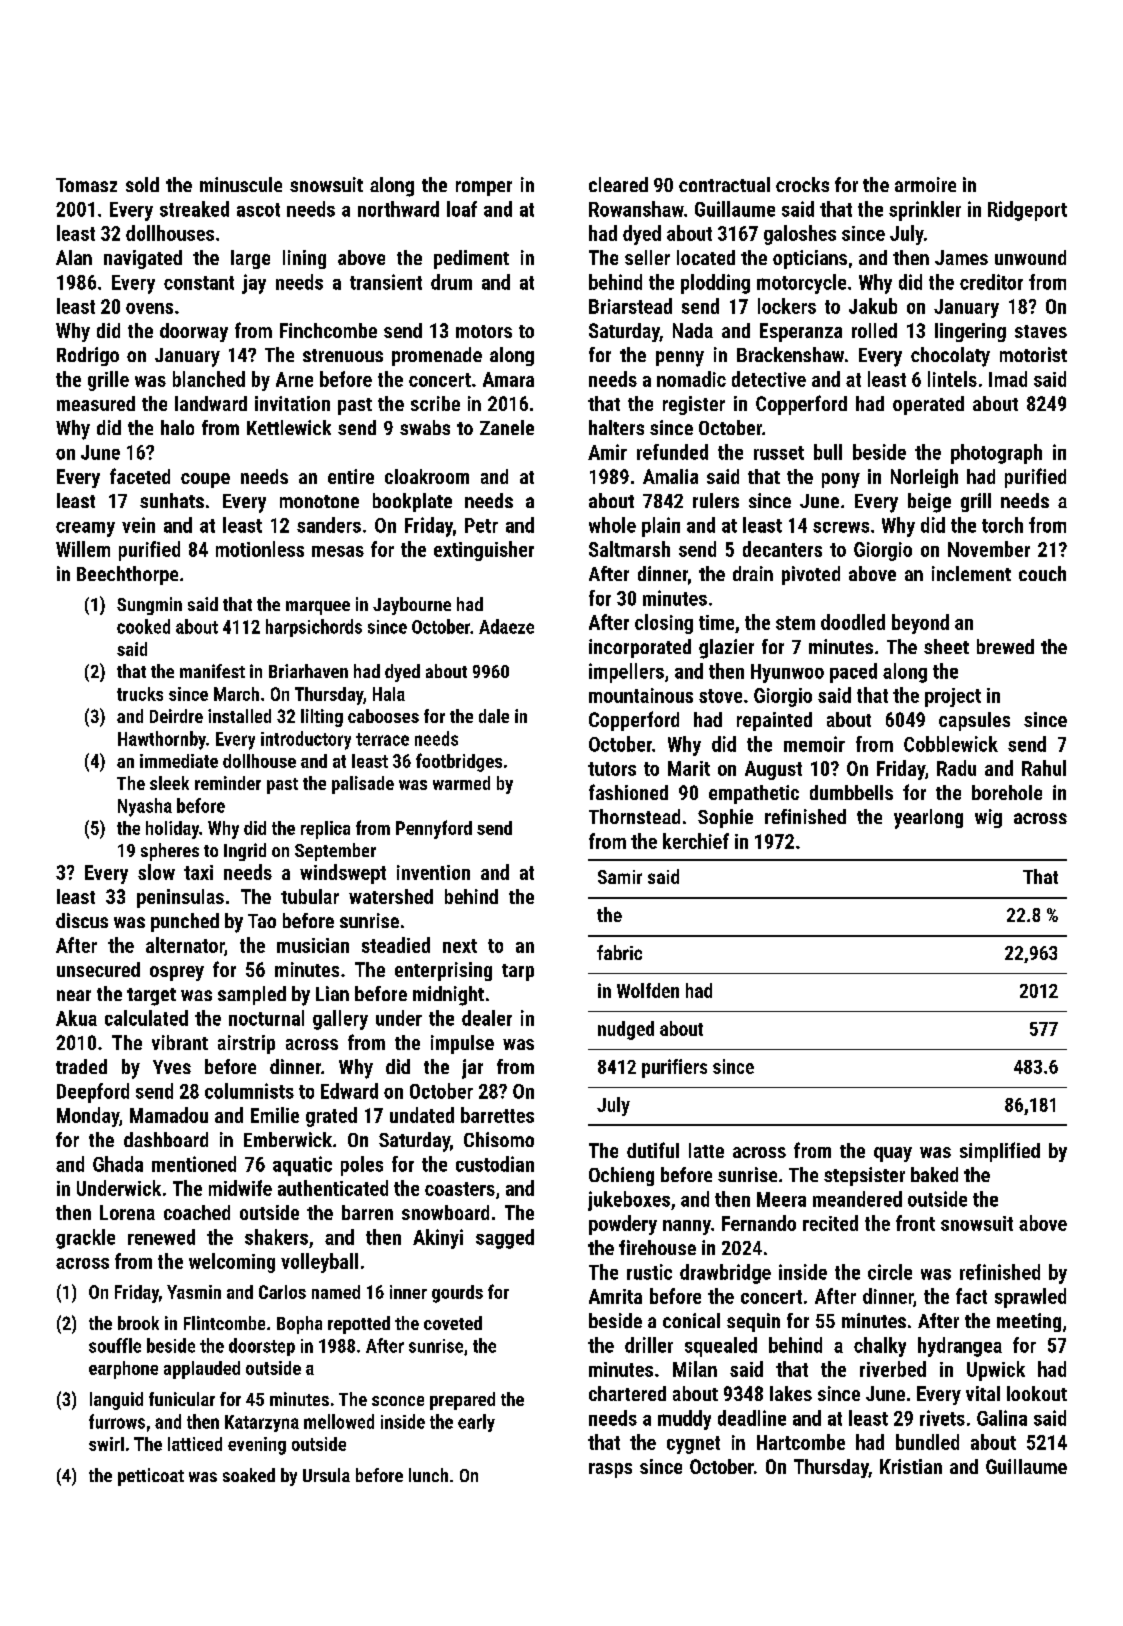 Image resolution: width=1123 pixels, height=1626 pixels. What do you see at coordinates (610, 1470) in the page?
I see `rasps` at bounding box center [610, 1470].
